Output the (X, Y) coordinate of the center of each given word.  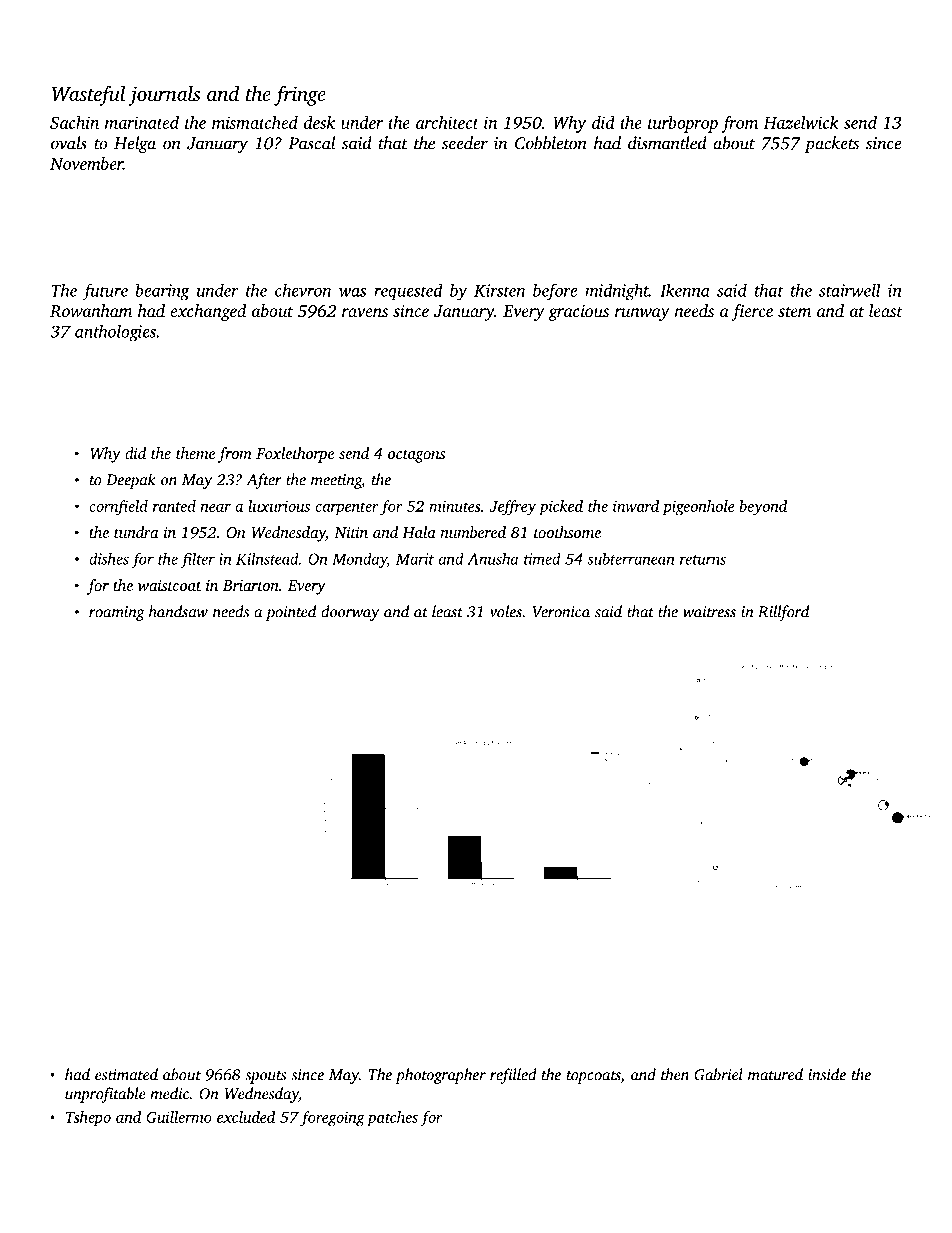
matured (775, 1074)
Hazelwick (801, 122)
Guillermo (179, 1117)
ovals (69, 143)
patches (392, 1119)
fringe (300, 96)
